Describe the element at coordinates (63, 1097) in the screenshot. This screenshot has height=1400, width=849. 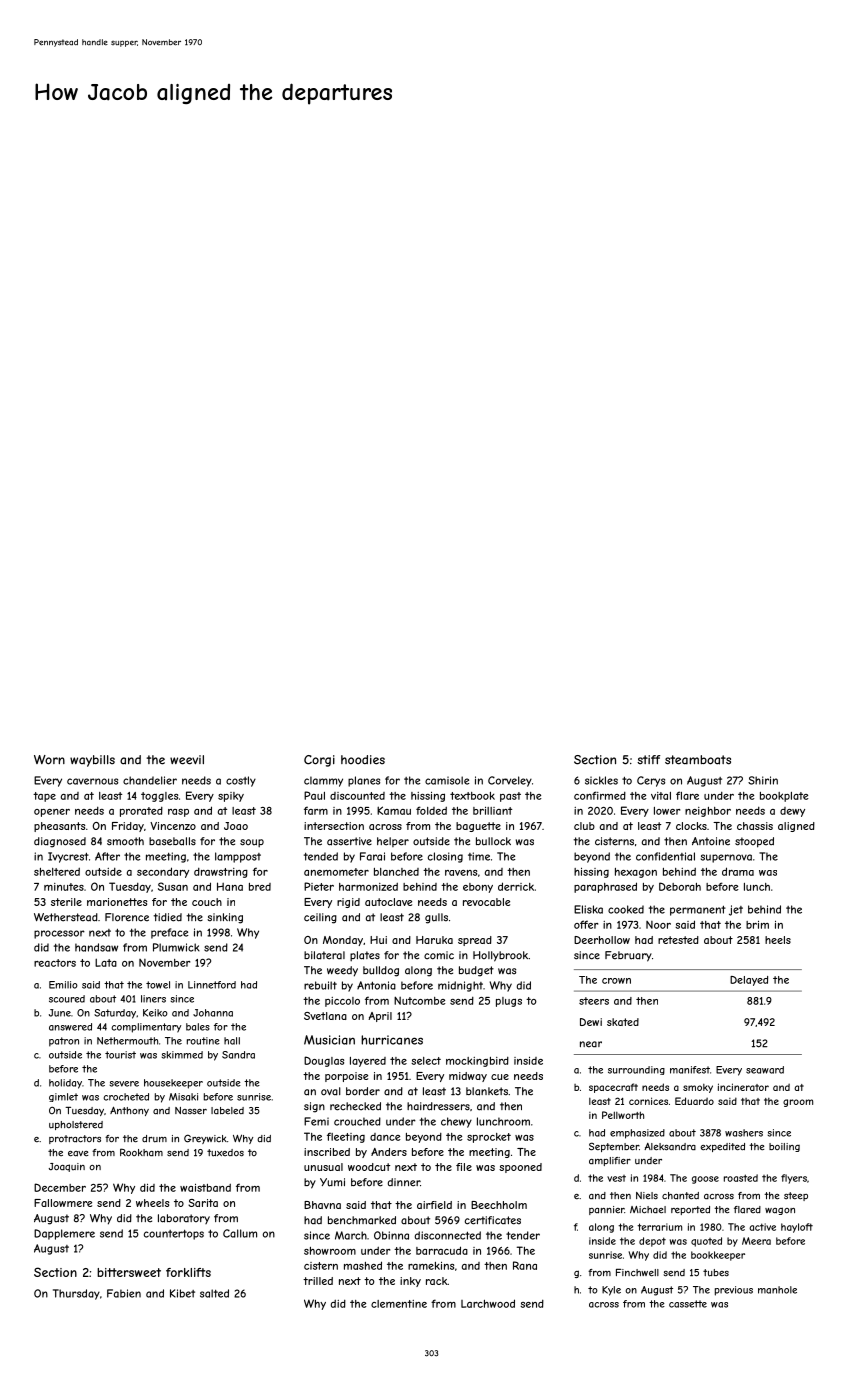
I see `gimlet` at that location.
